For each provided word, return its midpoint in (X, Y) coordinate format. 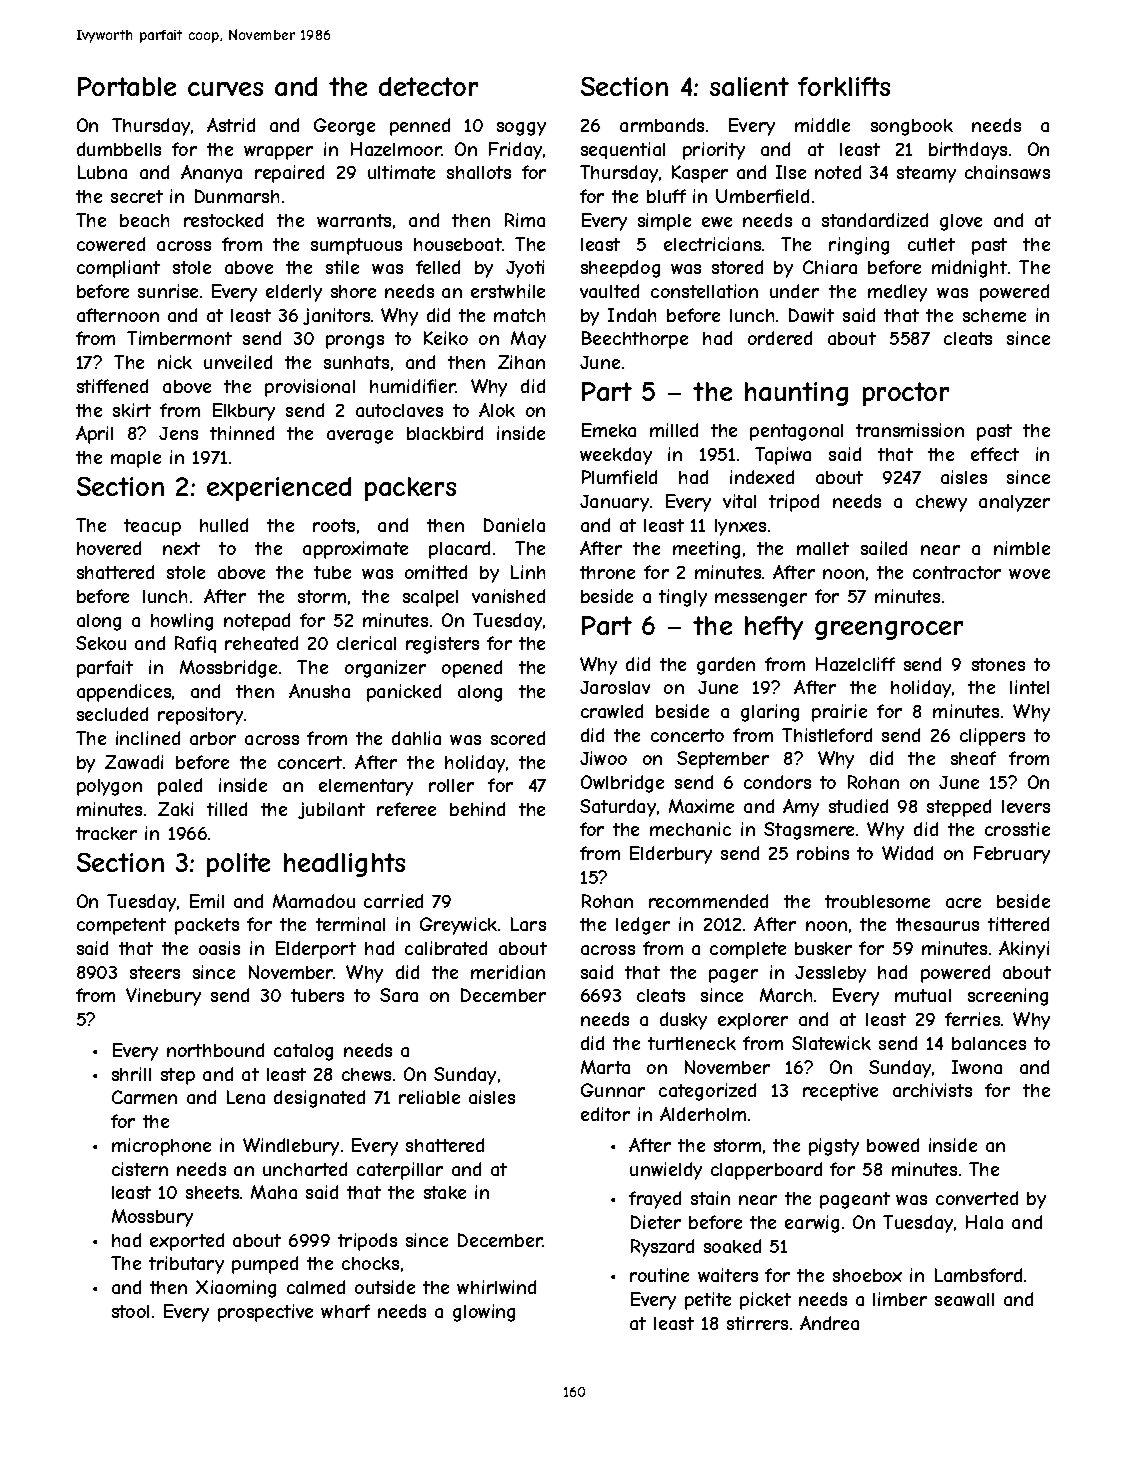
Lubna (102, 172)
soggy (521, 129)
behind (477, 809)
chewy (941, 503)
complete (748, 950)
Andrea (829, 1323)
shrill (131, 1074)
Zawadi (134, 762)
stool (130, 1311)
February (1012, 855)
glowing (484, 1313)
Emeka (609, 430)
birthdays (968, 151)
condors (777, 782)
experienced (279, 489)
